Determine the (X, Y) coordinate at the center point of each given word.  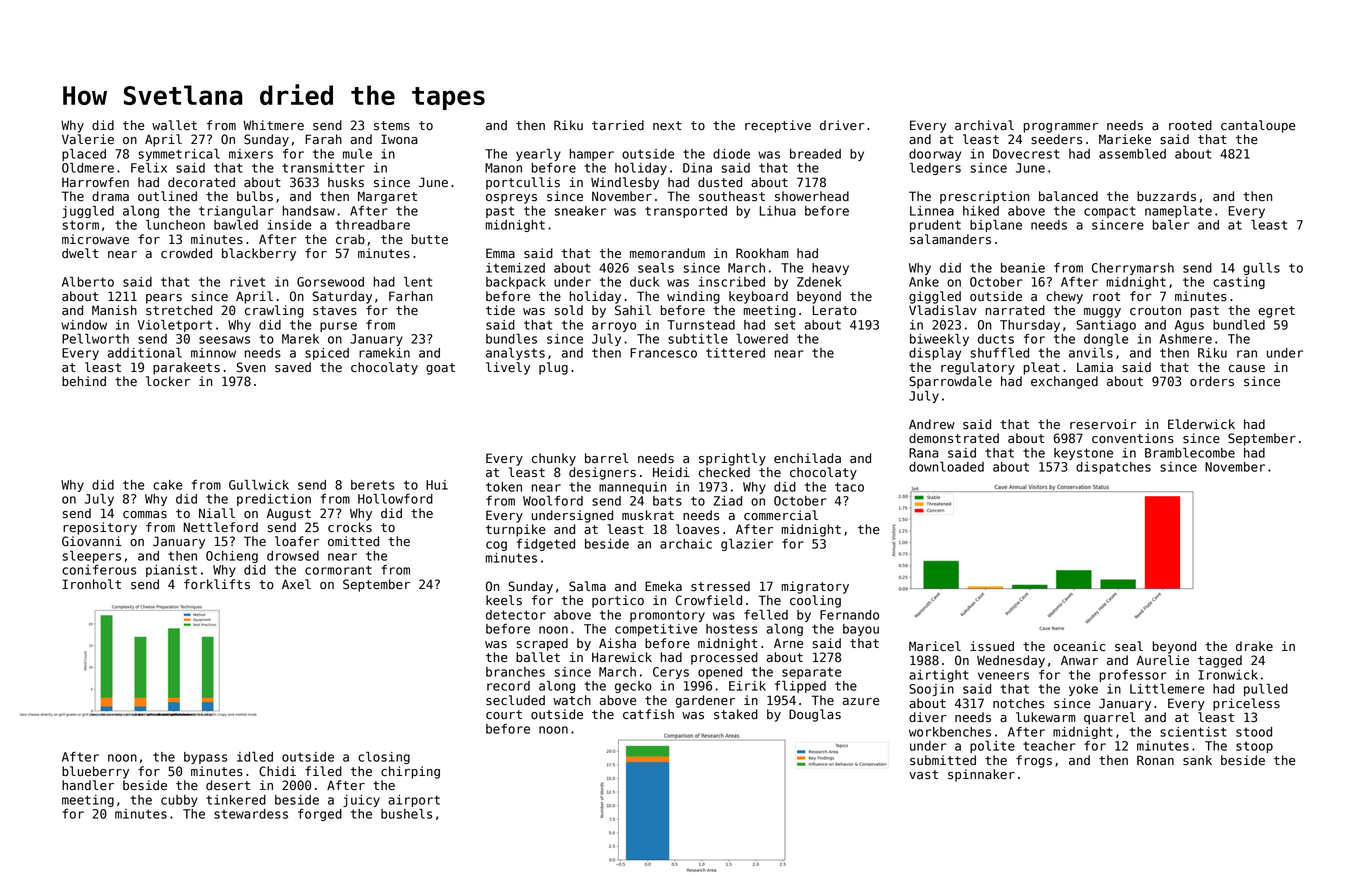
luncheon (175, 225)
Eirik (747, 686)
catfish (648, 714)
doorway (935, 155)
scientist (1193, 732)
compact (1110, 212)
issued (992, 646)
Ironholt (91, 584)
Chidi (277, 771)
